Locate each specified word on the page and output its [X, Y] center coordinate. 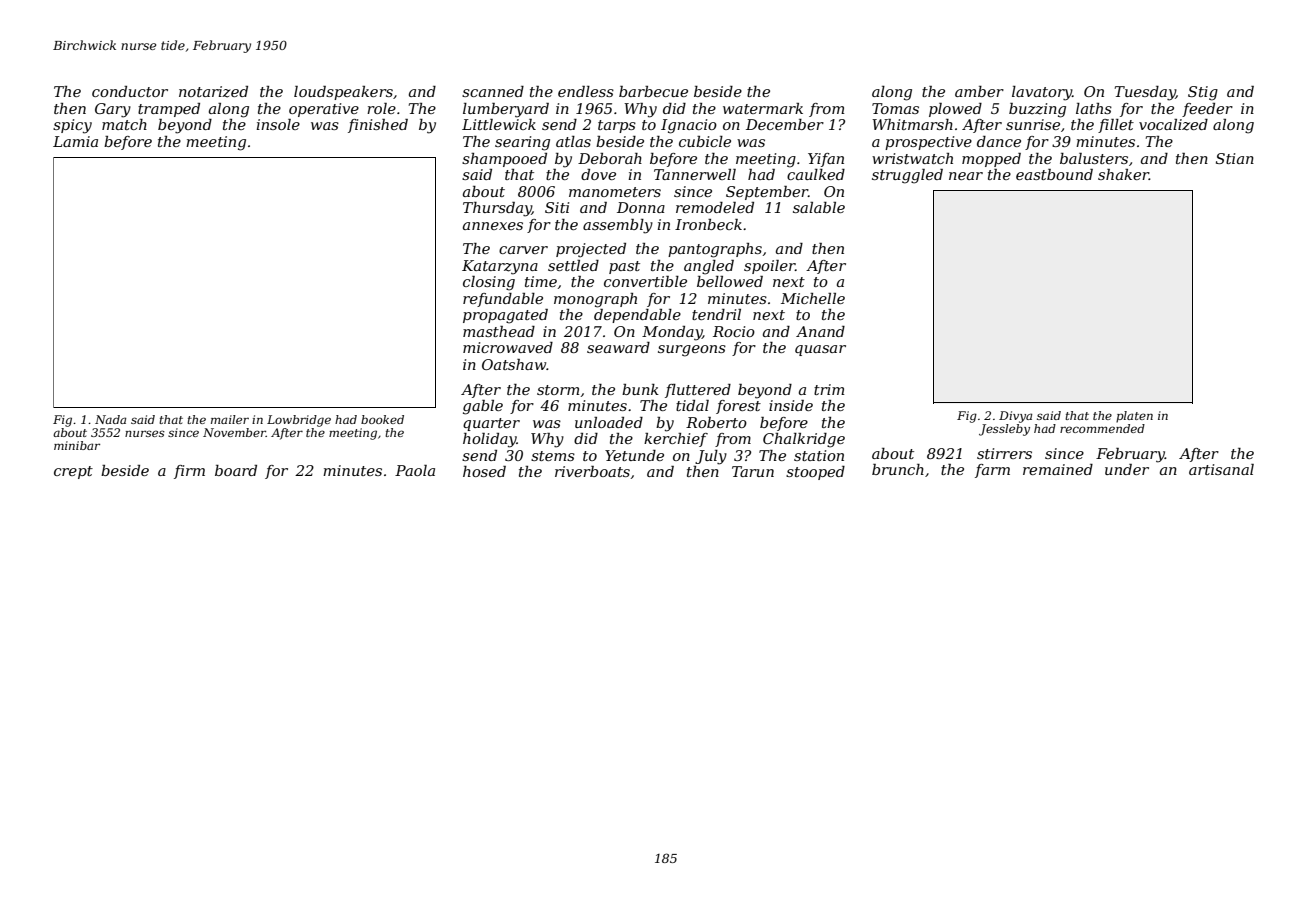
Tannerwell [695, 174]
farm [992, 471]
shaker [1123, 174]
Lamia [75, 141]
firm [189, 472]
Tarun [753, 471]
